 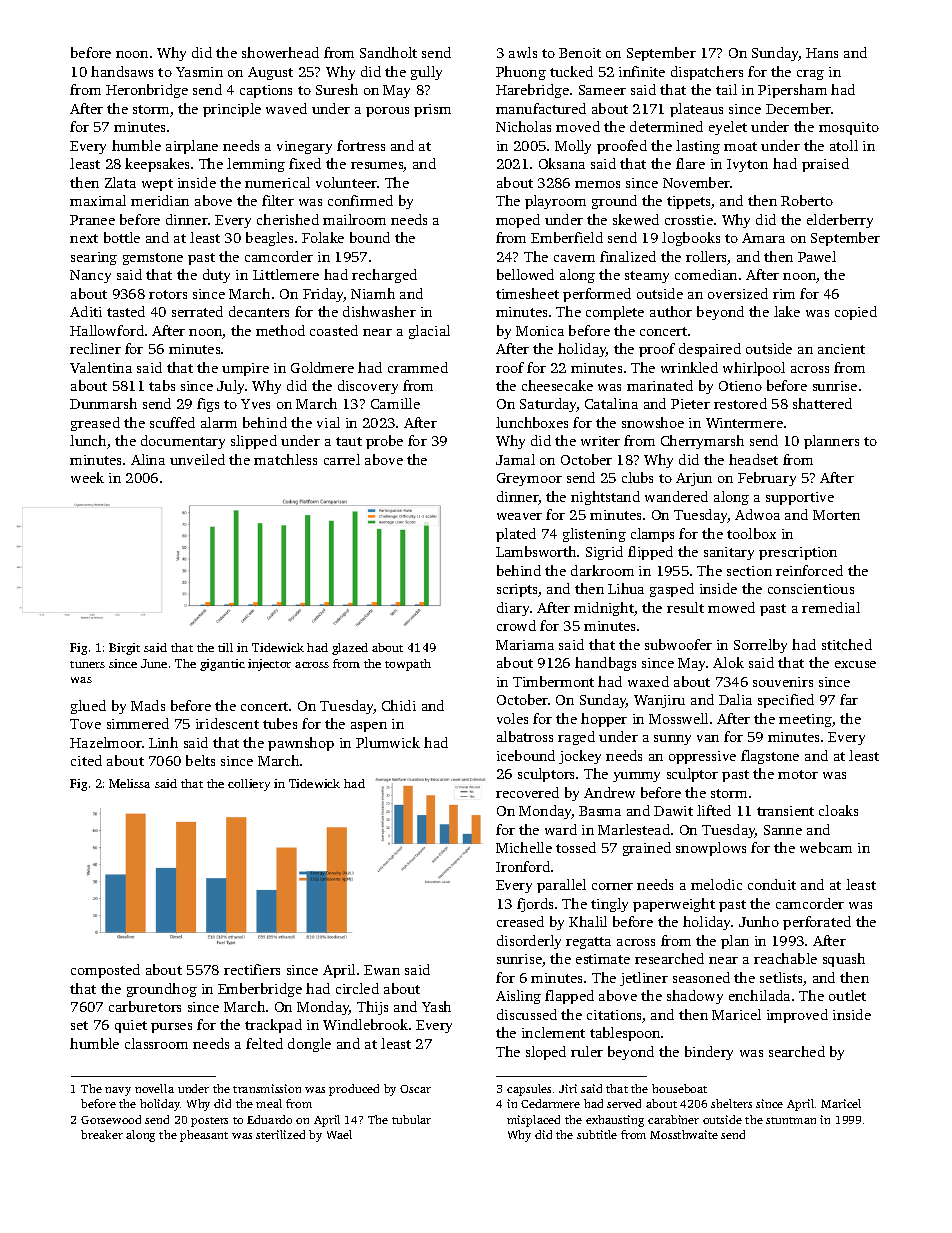 I want to click on recovered, so click(x=527, y=792).
